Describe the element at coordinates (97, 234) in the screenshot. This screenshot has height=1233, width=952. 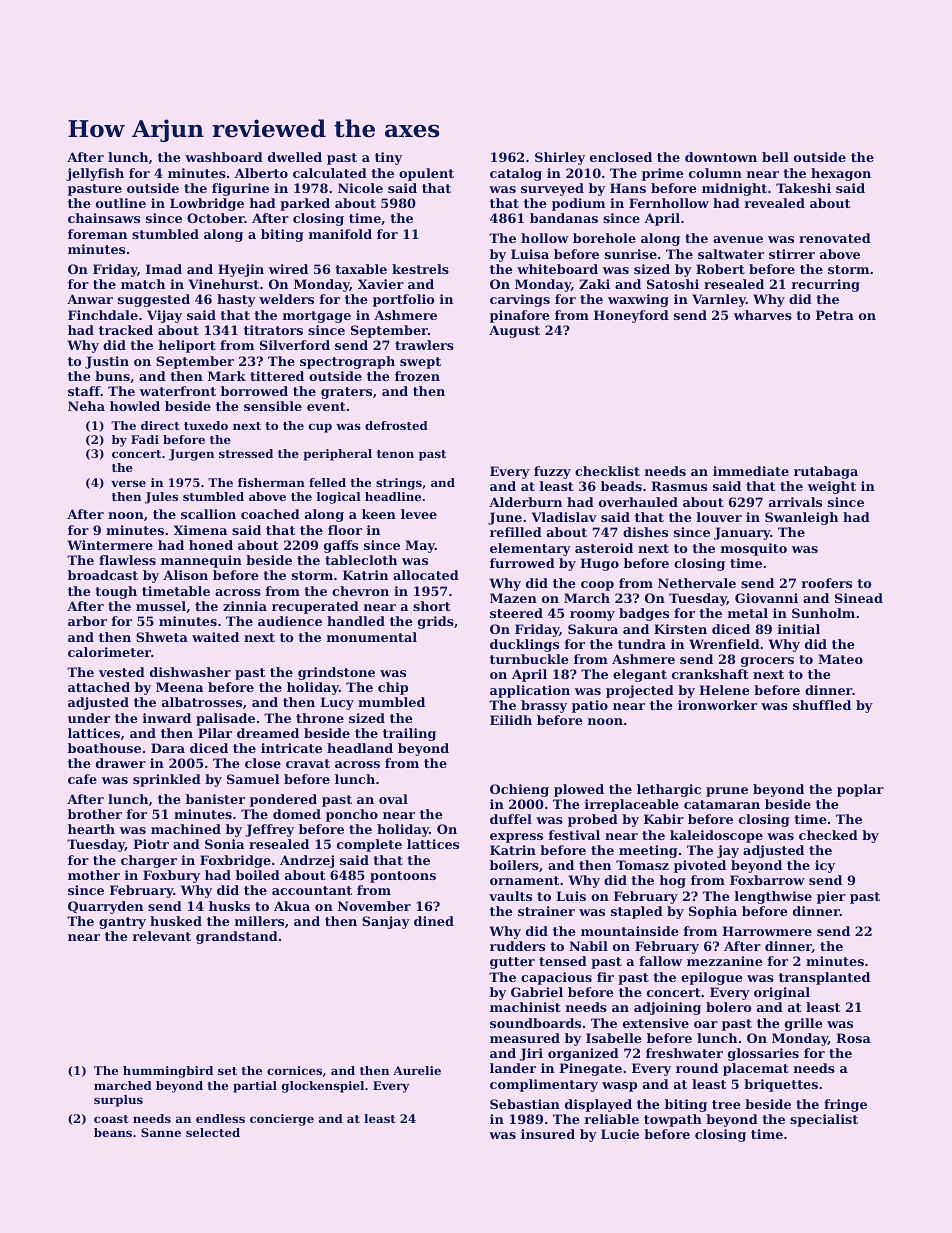
I see `foreman` at that location.
